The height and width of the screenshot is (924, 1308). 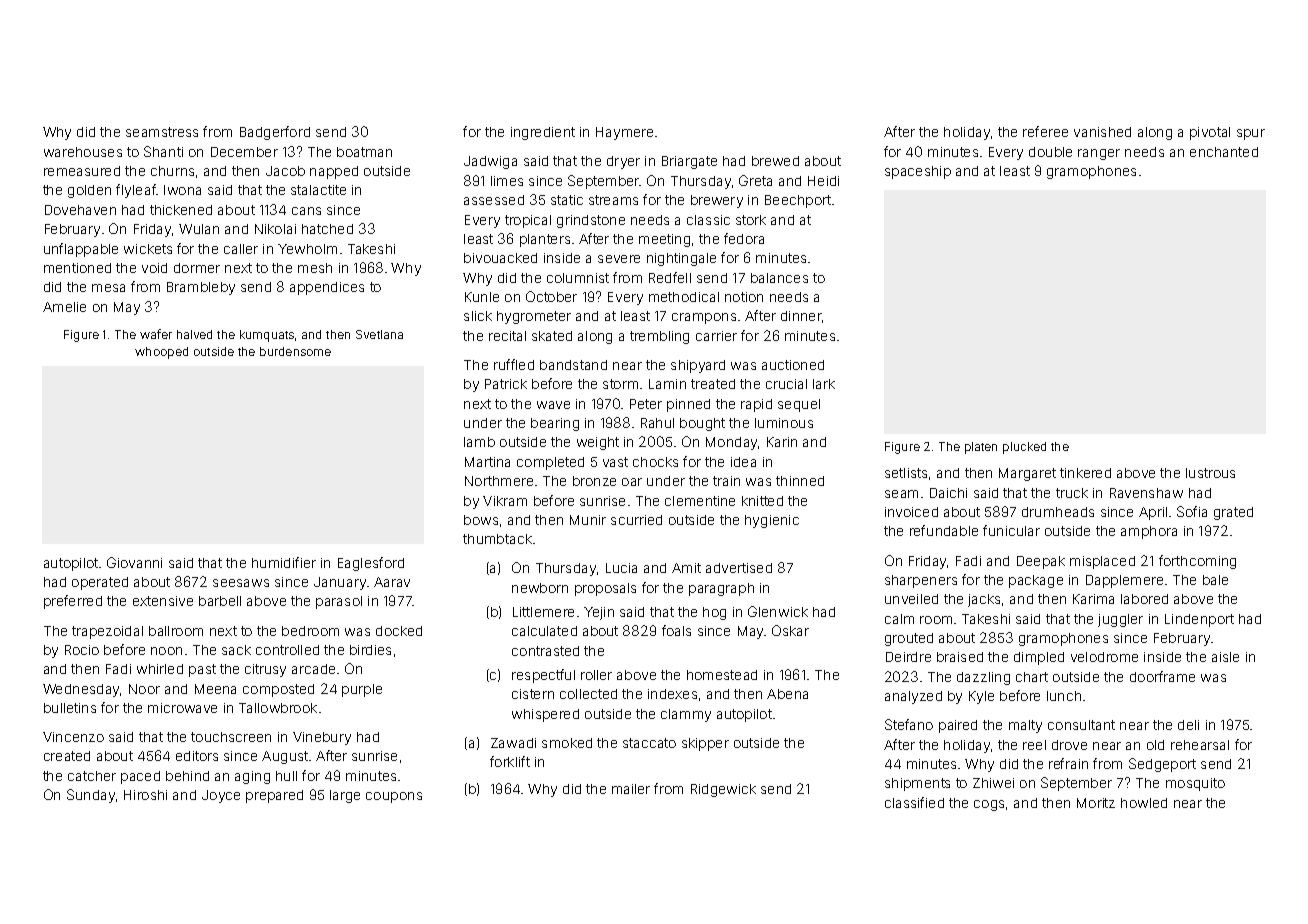 I want to click on Joyce, so click(x=221, y=796).
